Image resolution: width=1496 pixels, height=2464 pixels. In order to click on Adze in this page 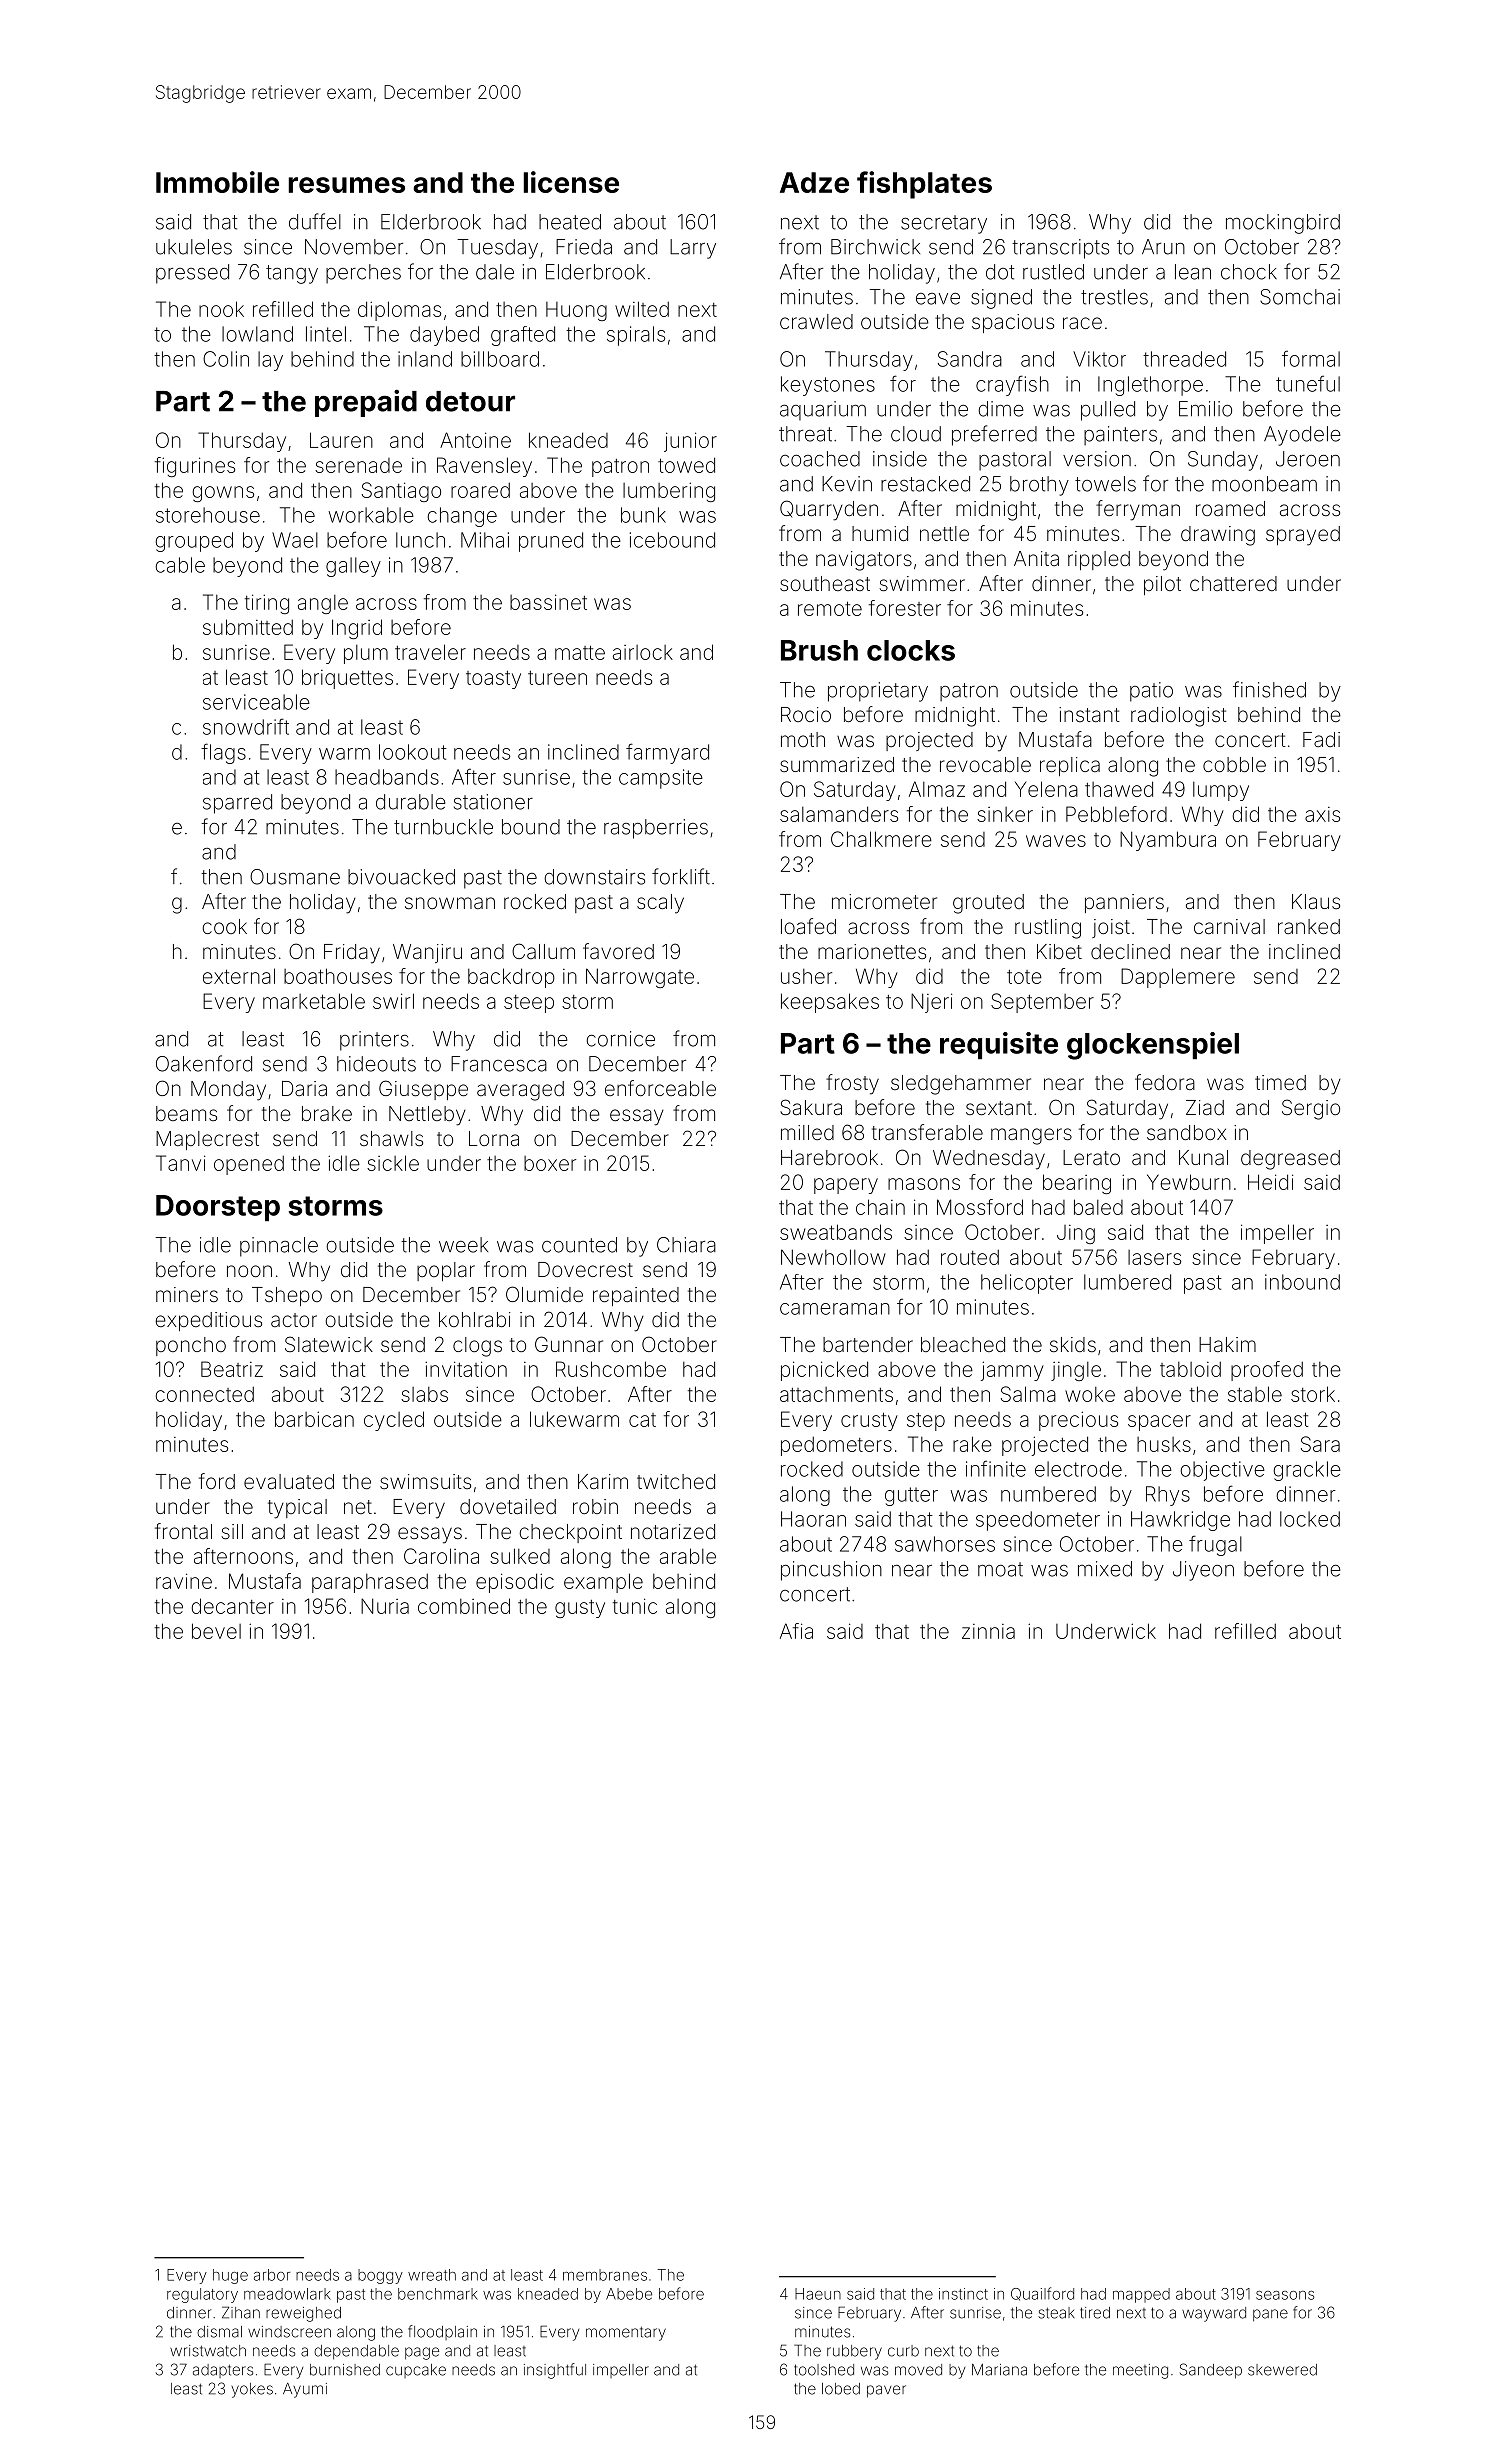, I will do `click(814, 182)`.
